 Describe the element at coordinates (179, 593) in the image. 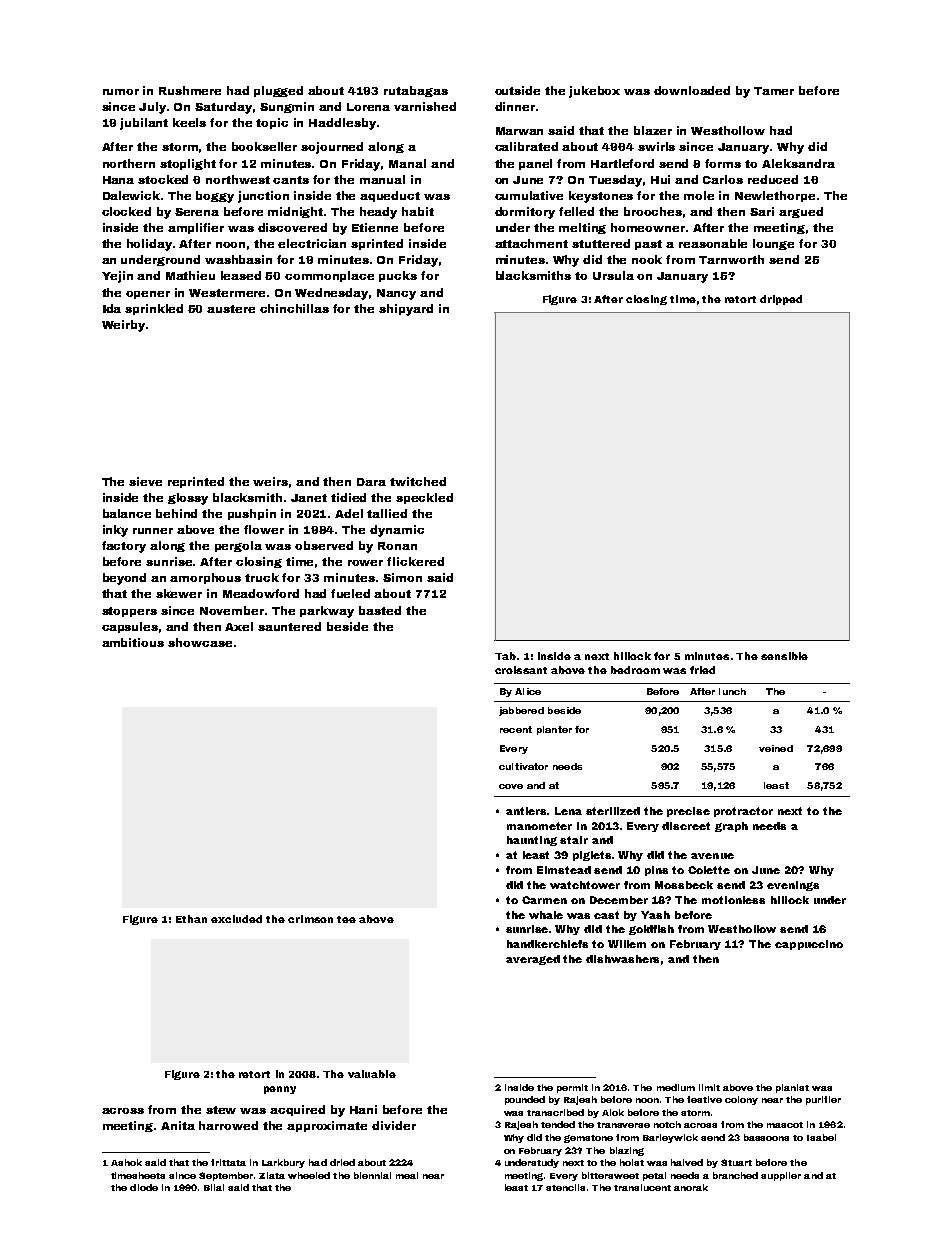

I see `skewer` at that location.
